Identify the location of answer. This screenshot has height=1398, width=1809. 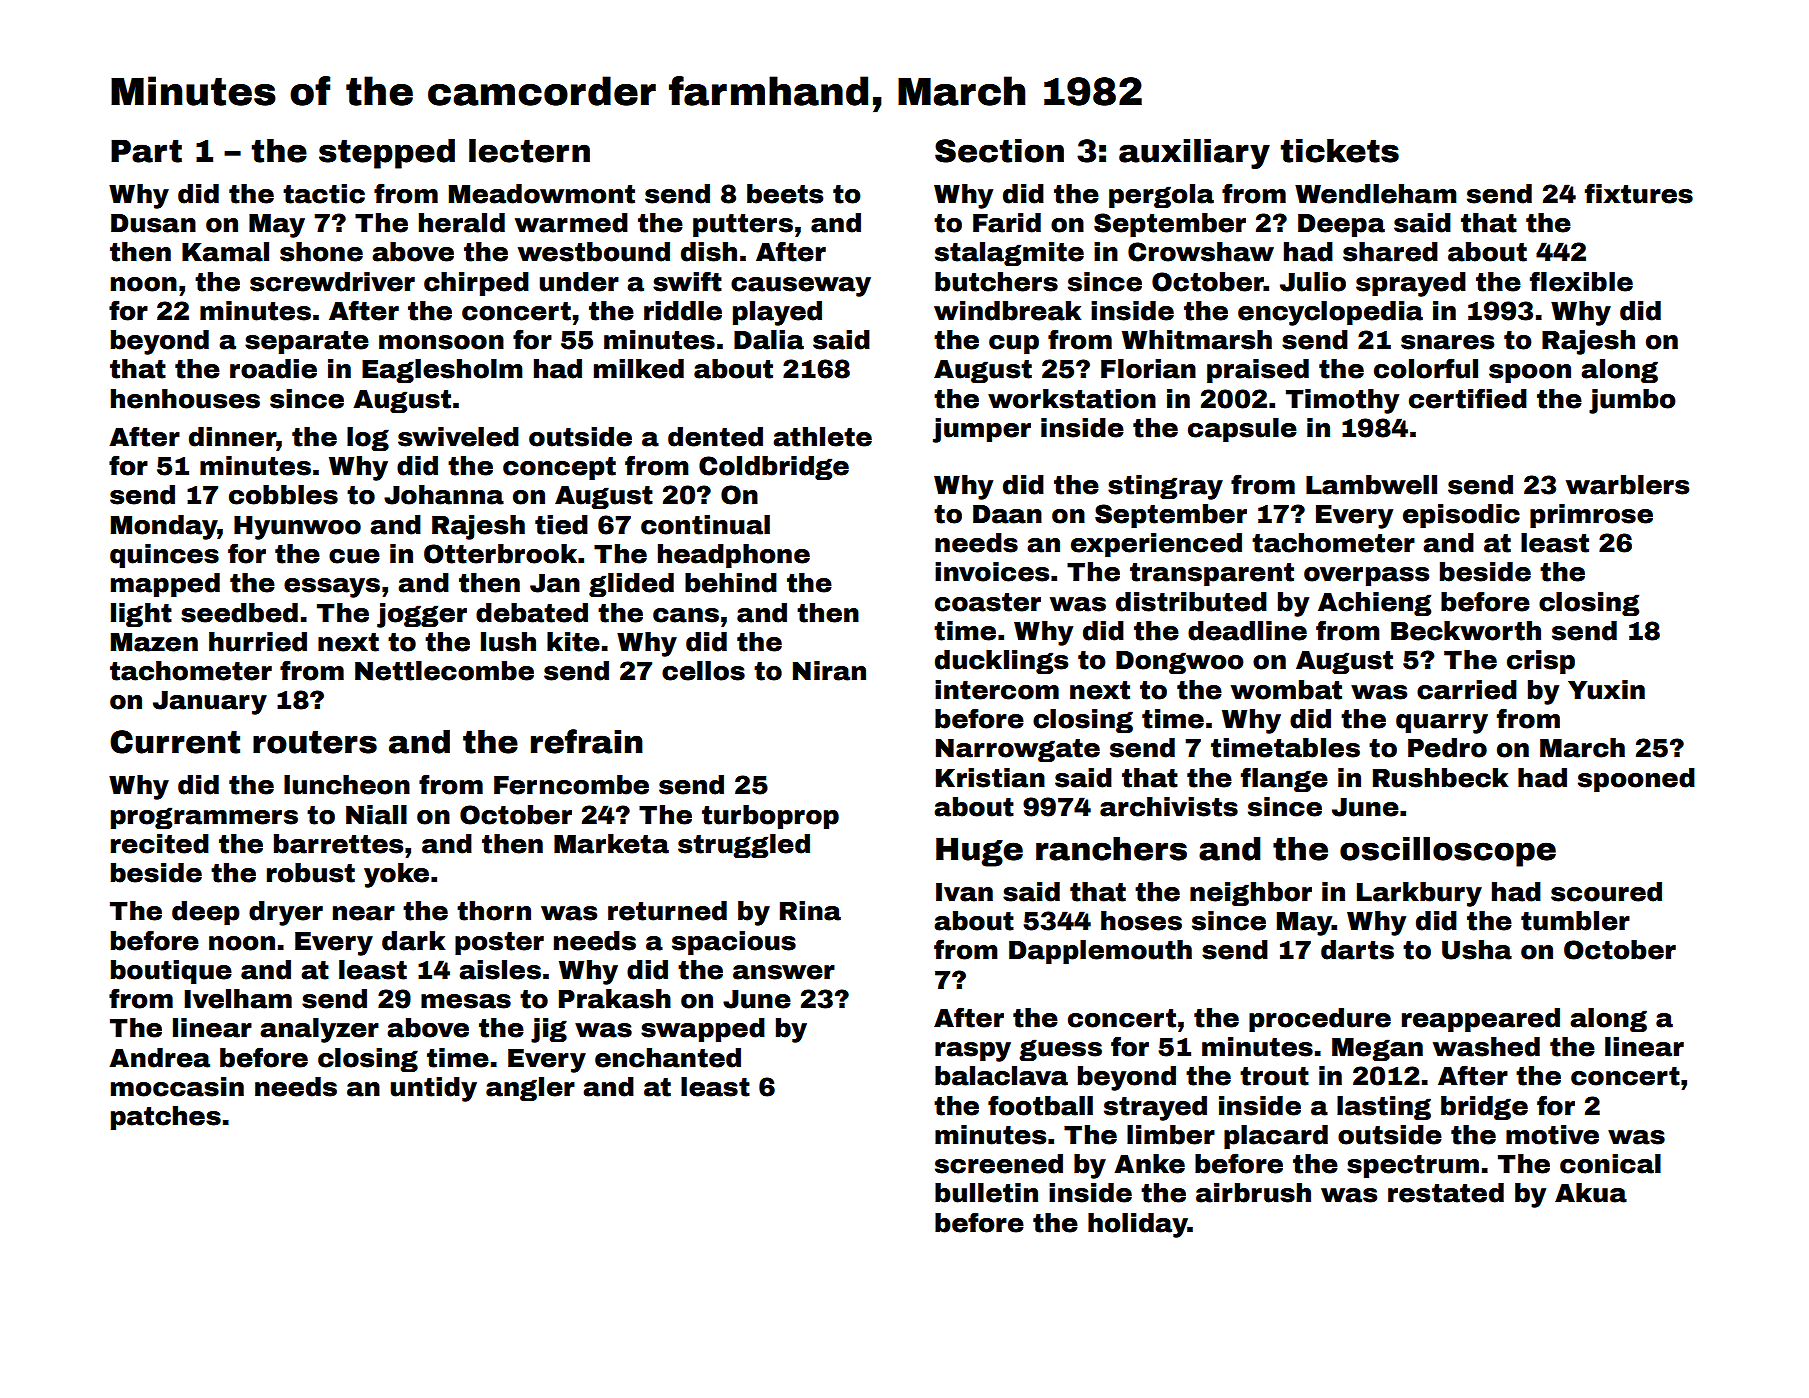
(784, 972).
